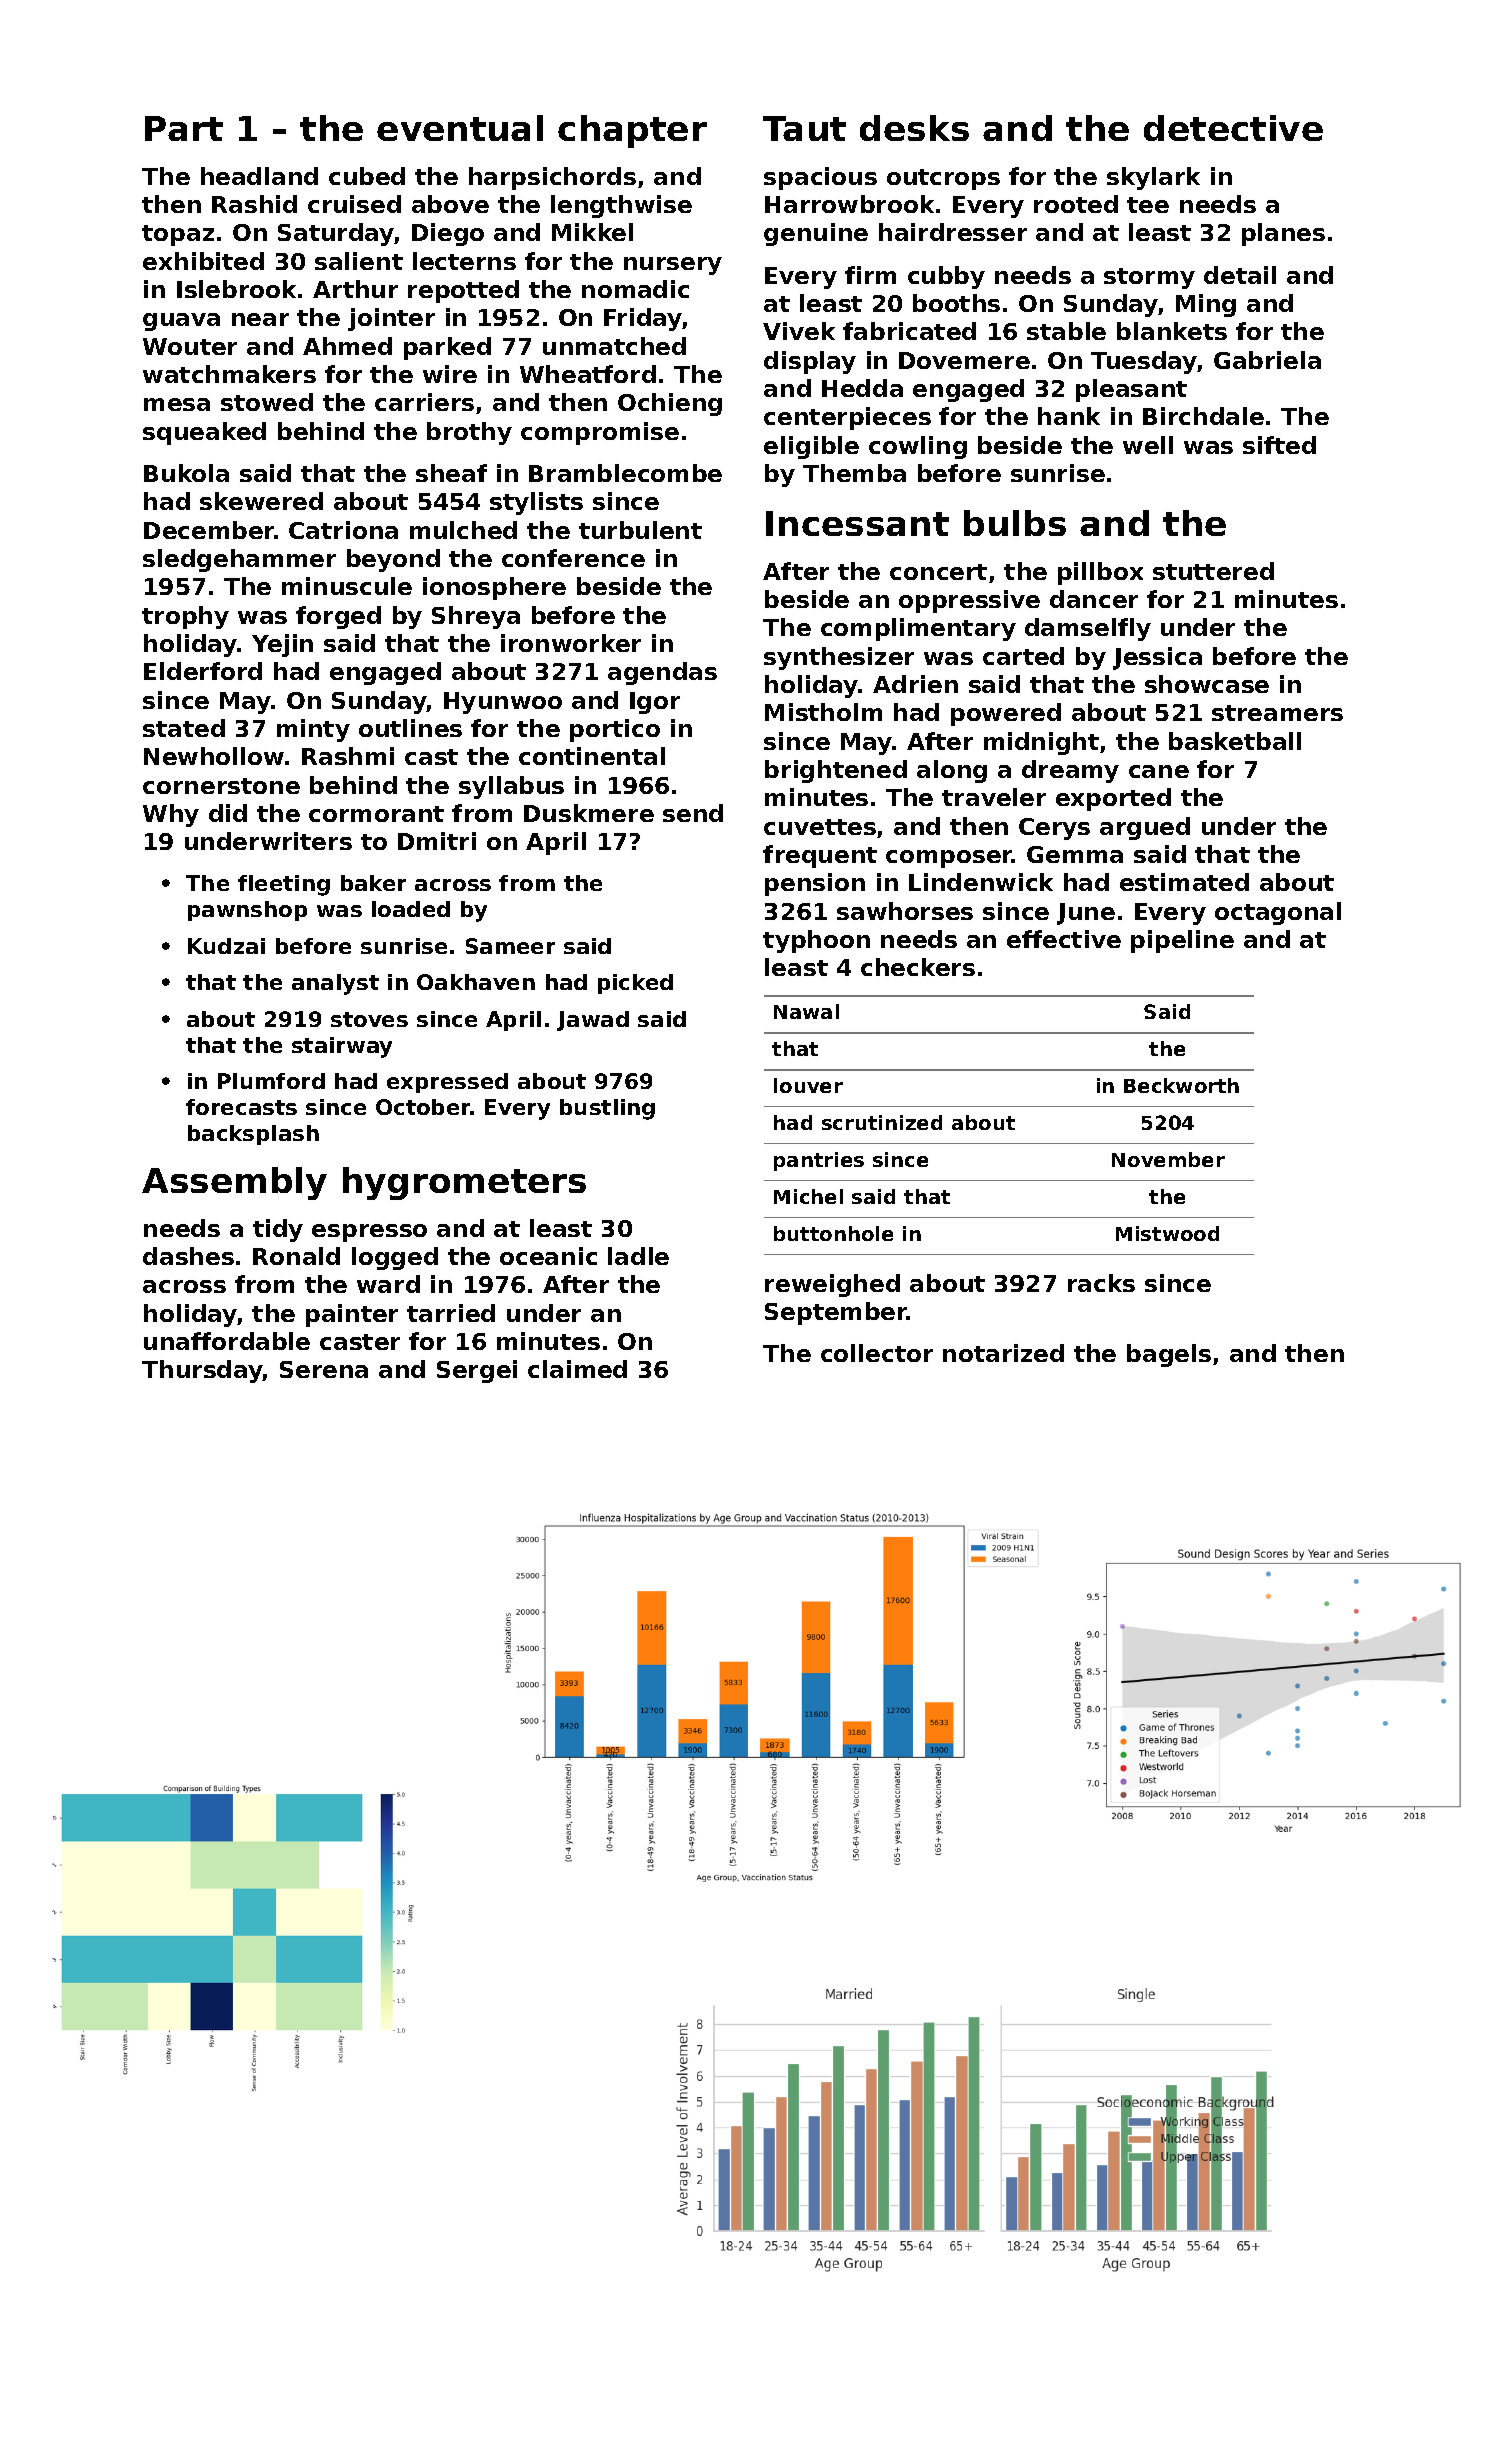 This screenshot has width=1496, height=2464. What do you see at coordinates (1233, 128) in the screenshot?
I see `detective` at bounding box center [1233, 128].
